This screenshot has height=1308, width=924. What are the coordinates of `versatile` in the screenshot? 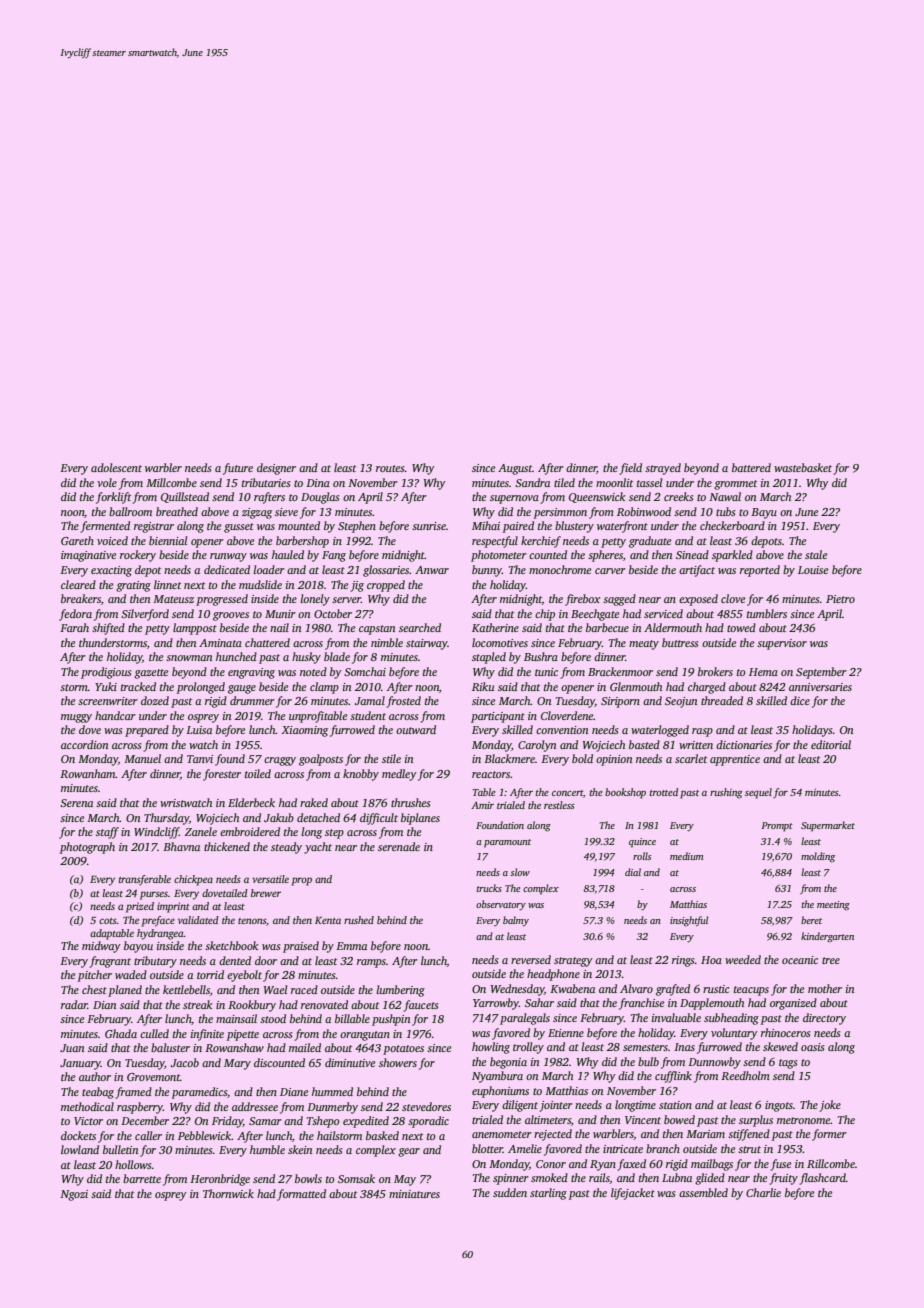 It's located at (270, 879).
